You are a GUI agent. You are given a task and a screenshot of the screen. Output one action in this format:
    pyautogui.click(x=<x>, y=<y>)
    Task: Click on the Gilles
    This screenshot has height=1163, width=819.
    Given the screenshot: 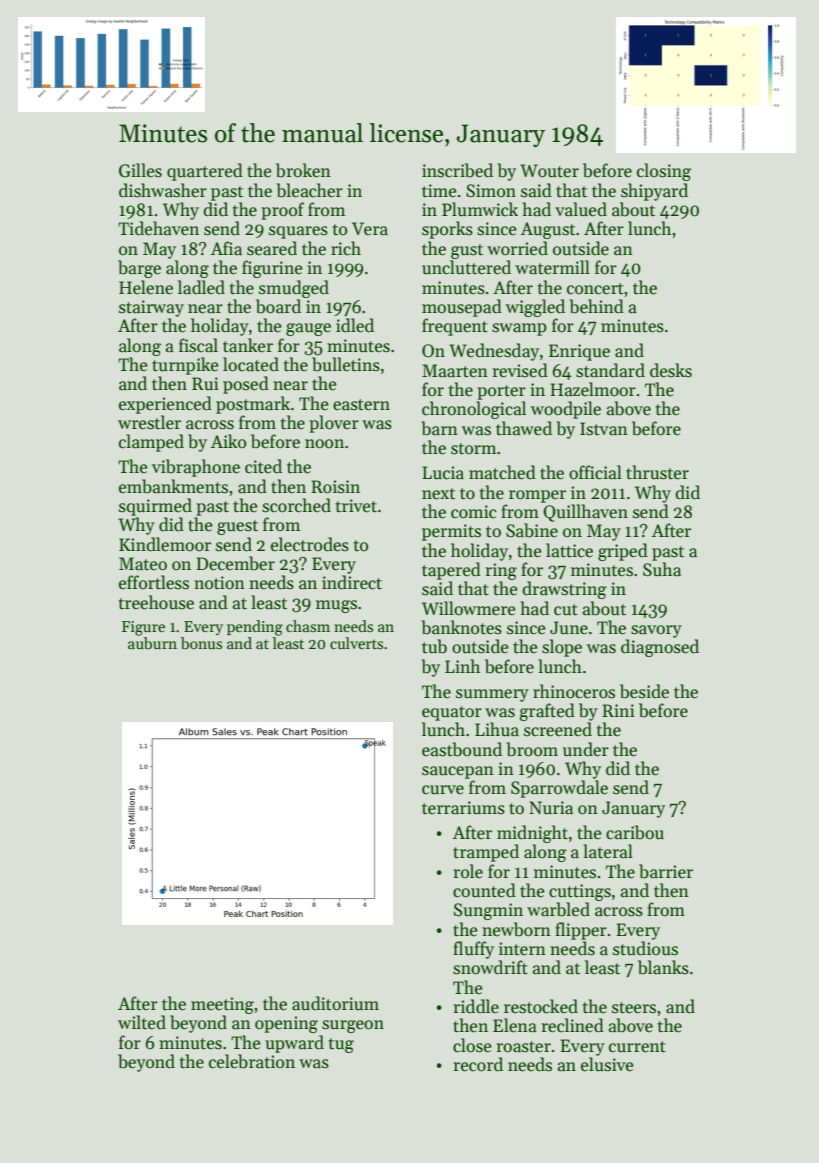 What is the action you would take?
    pyautogui.click(x=140, y=170)
